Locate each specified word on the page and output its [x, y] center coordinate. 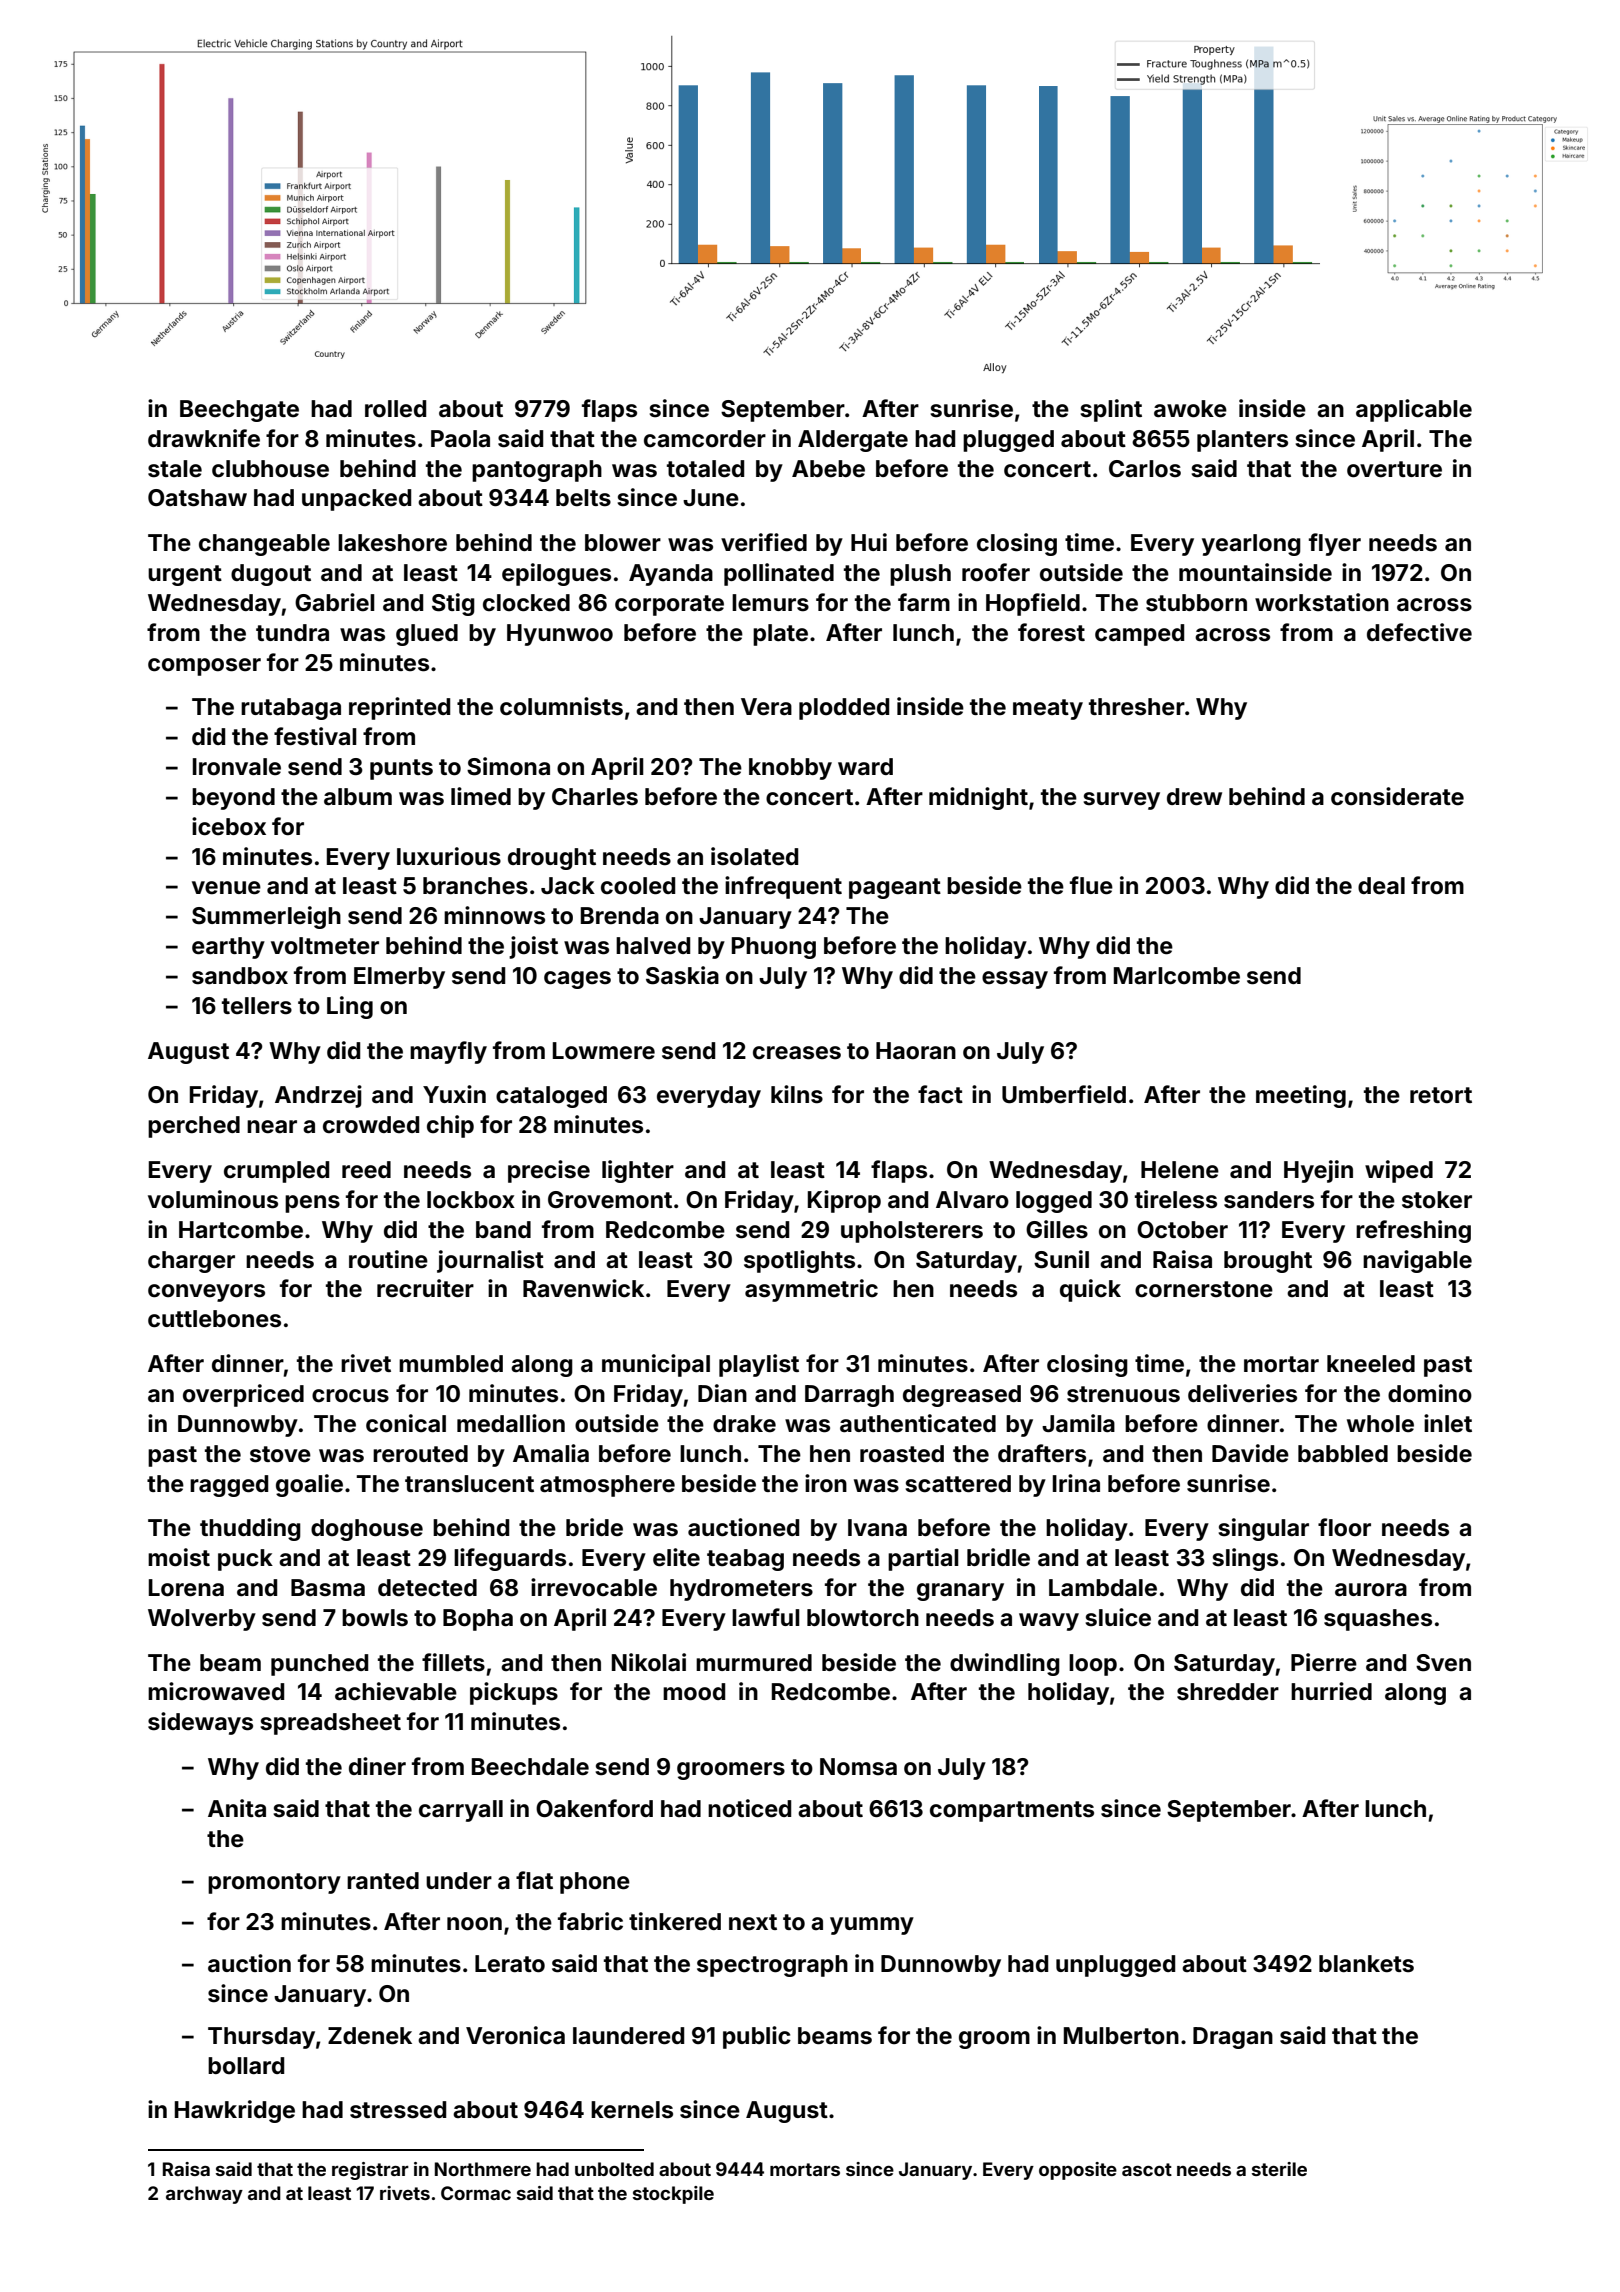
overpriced [243, 1395]
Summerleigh [266, 917]
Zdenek [370, 2036]
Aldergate [853, 441]
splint [1111, 410]
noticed [749, 1808]
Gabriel [335, 602]
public [757, 2037]
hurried [1331, 1691]
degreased [962, 1396]
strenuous [1123, 1394]
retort [1441, 1095]
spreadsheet [330, 1724]
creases [797, 1053]
